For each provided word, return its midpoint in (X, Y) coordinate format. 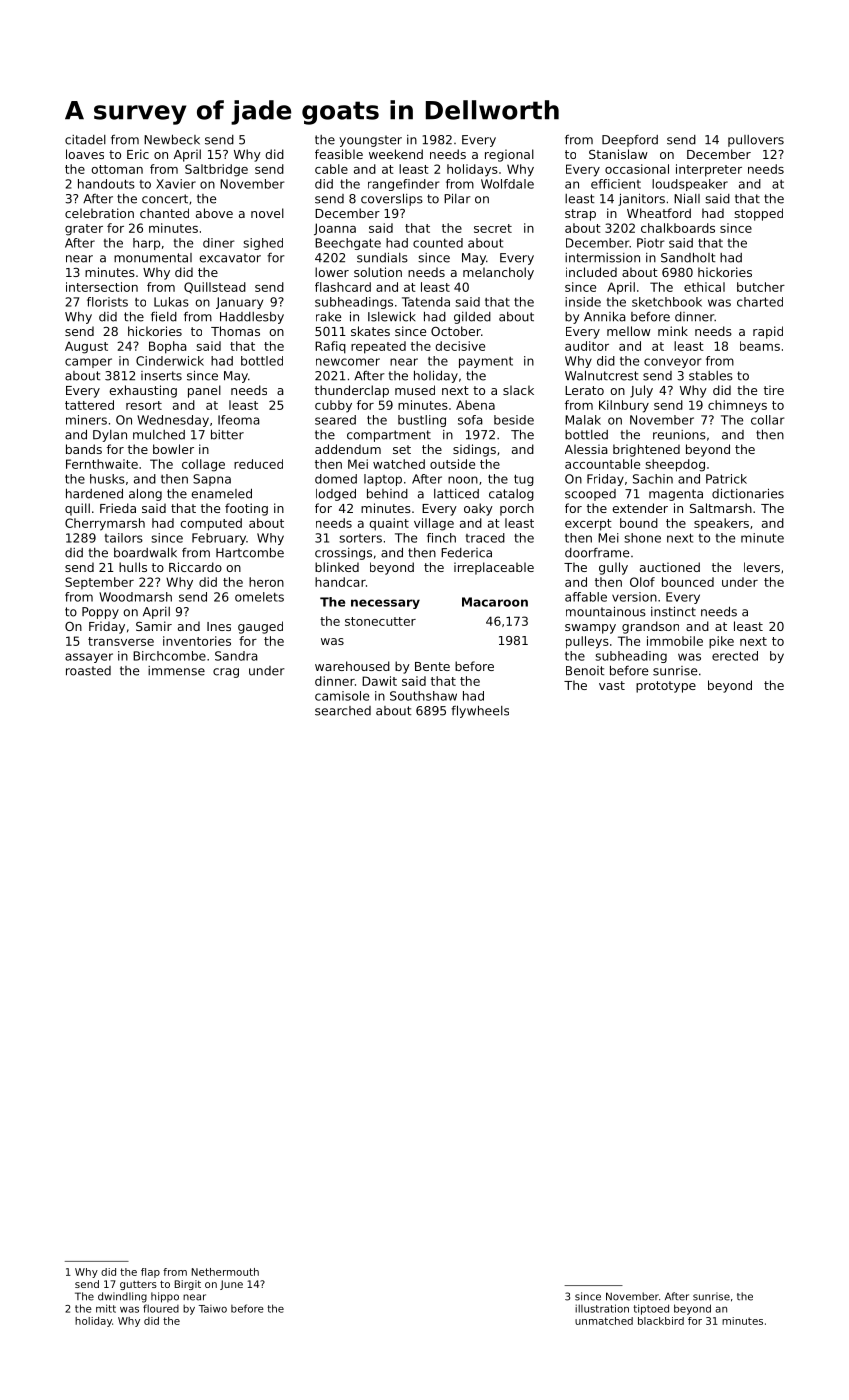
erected (735, 656)
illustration (602, 1308)
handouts (106, 184)
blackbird (661, 1321)
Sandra (236, 656)
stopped (758, 214)
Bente (432, 666)
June (231, 1285)
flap (150, 1273)
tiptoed (651, 1309)
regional (509, 155)
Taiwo (213, 1309)
